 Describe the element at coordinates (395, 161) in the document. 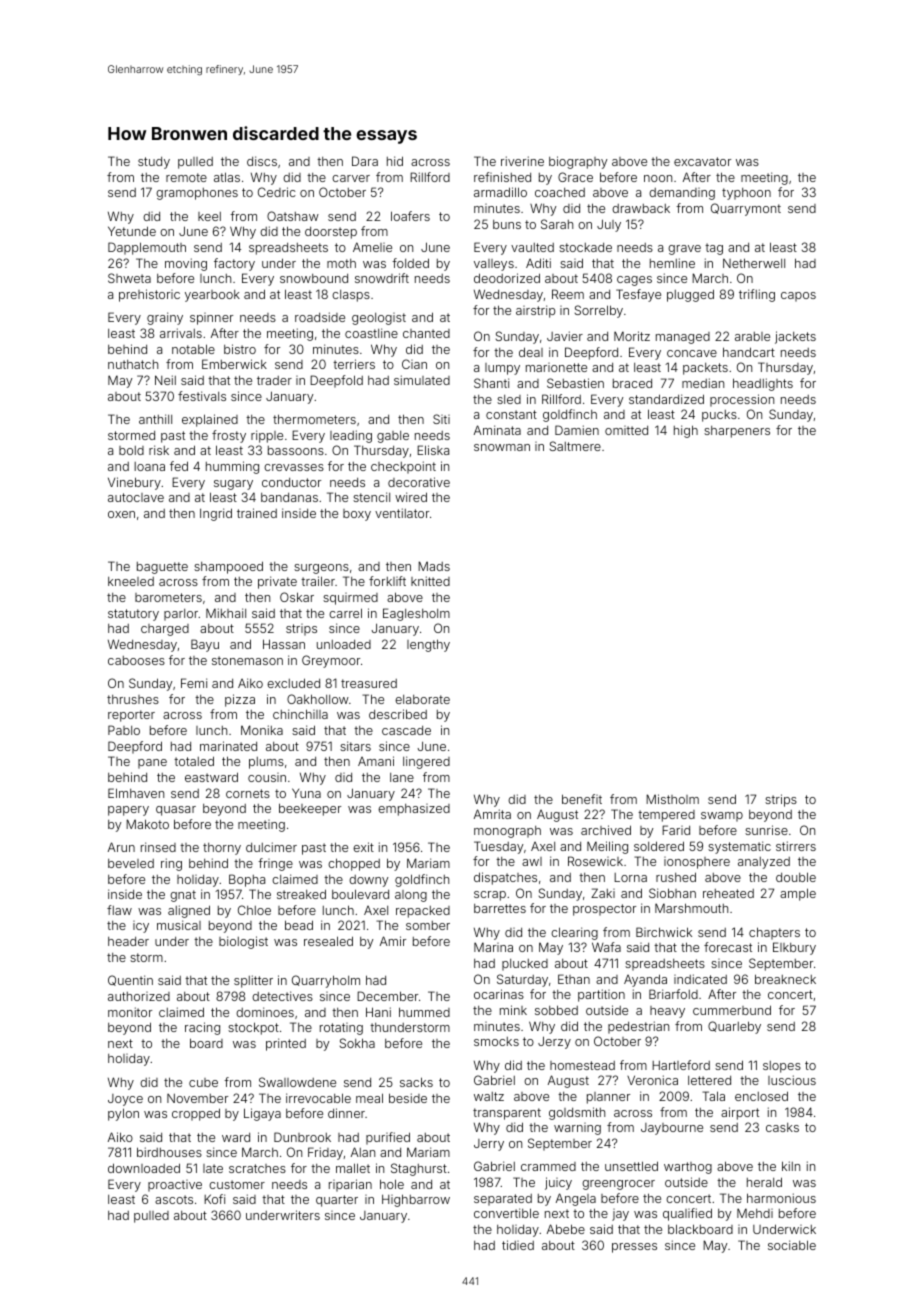

I see `hid` at that location.
